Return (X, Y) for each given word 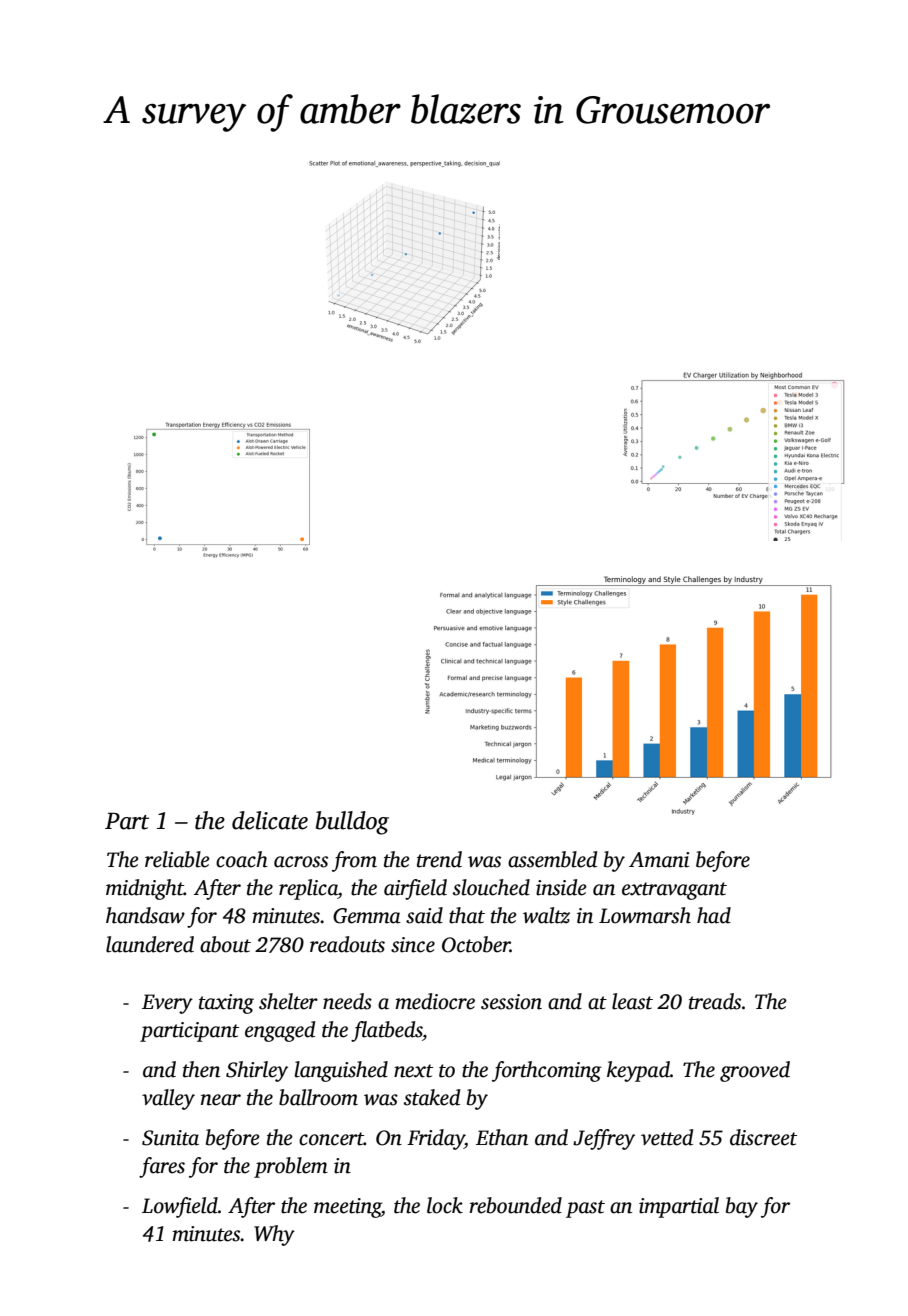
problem (291, 1167)
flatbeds (386, 1031)
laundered (150, 944)
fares (162, 1167)
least (632, 1001)
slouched (491, 887)
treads (715, 1001)
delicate (270, 820)
